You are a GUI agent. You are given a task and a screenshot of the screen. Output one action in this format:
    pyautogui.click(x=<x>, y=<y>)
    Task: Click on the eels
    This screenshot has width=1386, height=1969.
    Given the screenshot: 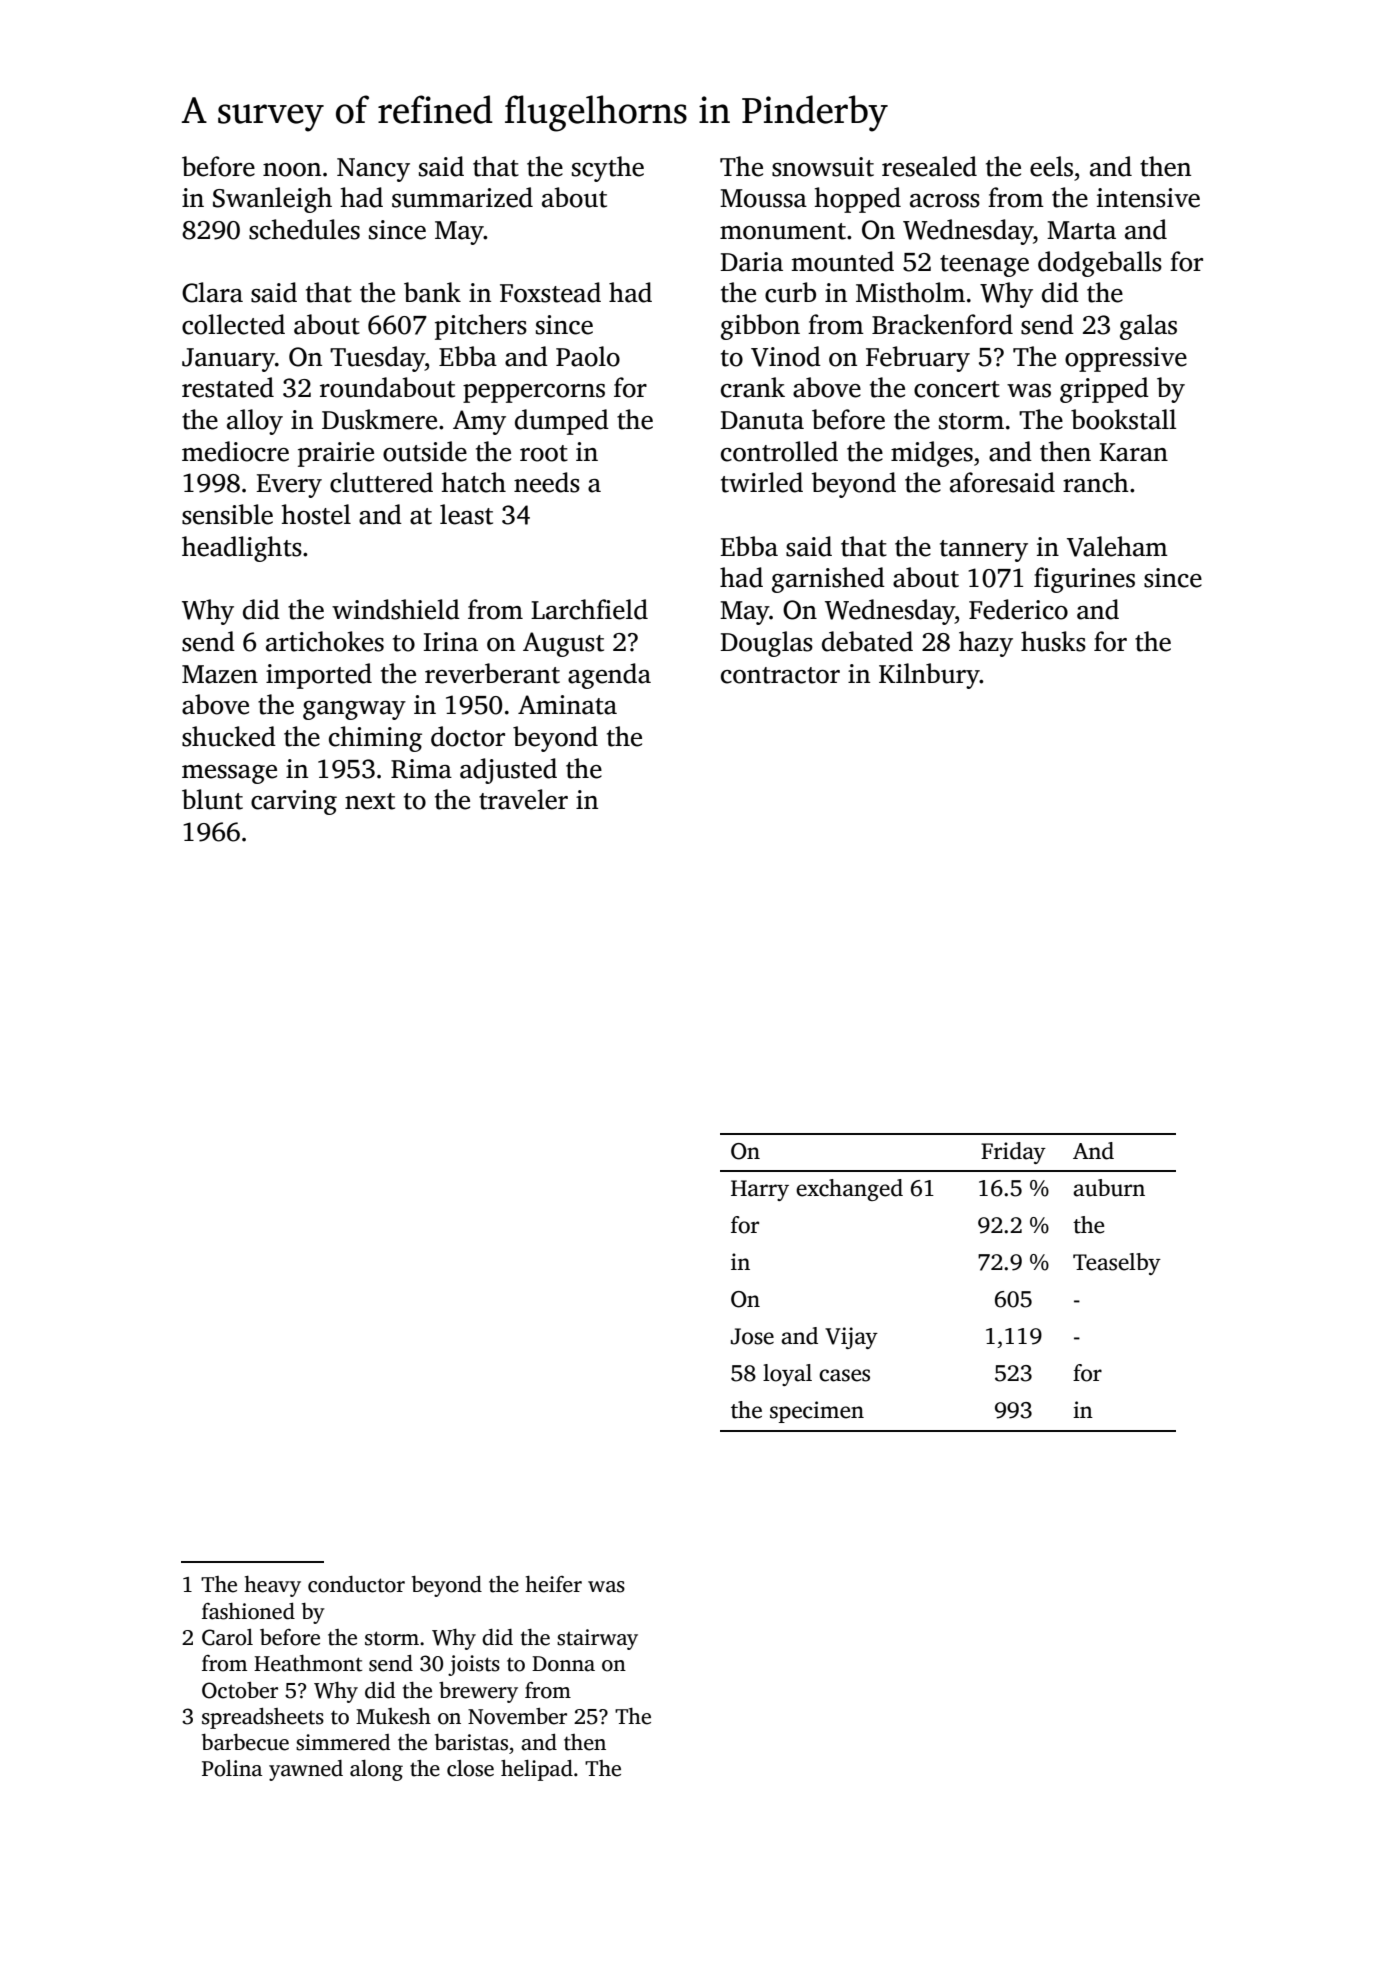 What is the action you would take?
    pyautogui.click(x=1051, y=166)
